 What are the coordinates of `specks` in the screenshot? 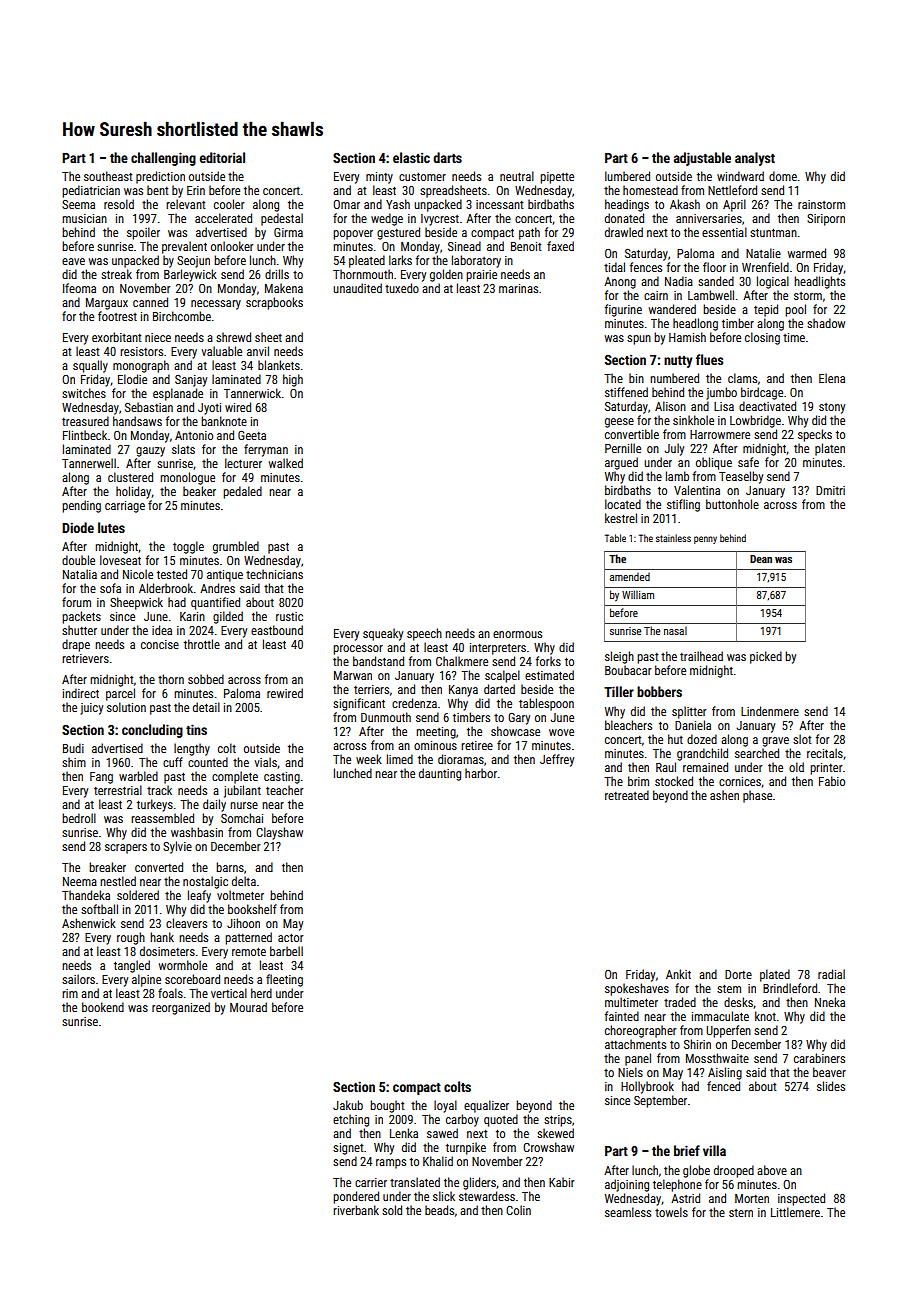 It's located at (815, 435).
